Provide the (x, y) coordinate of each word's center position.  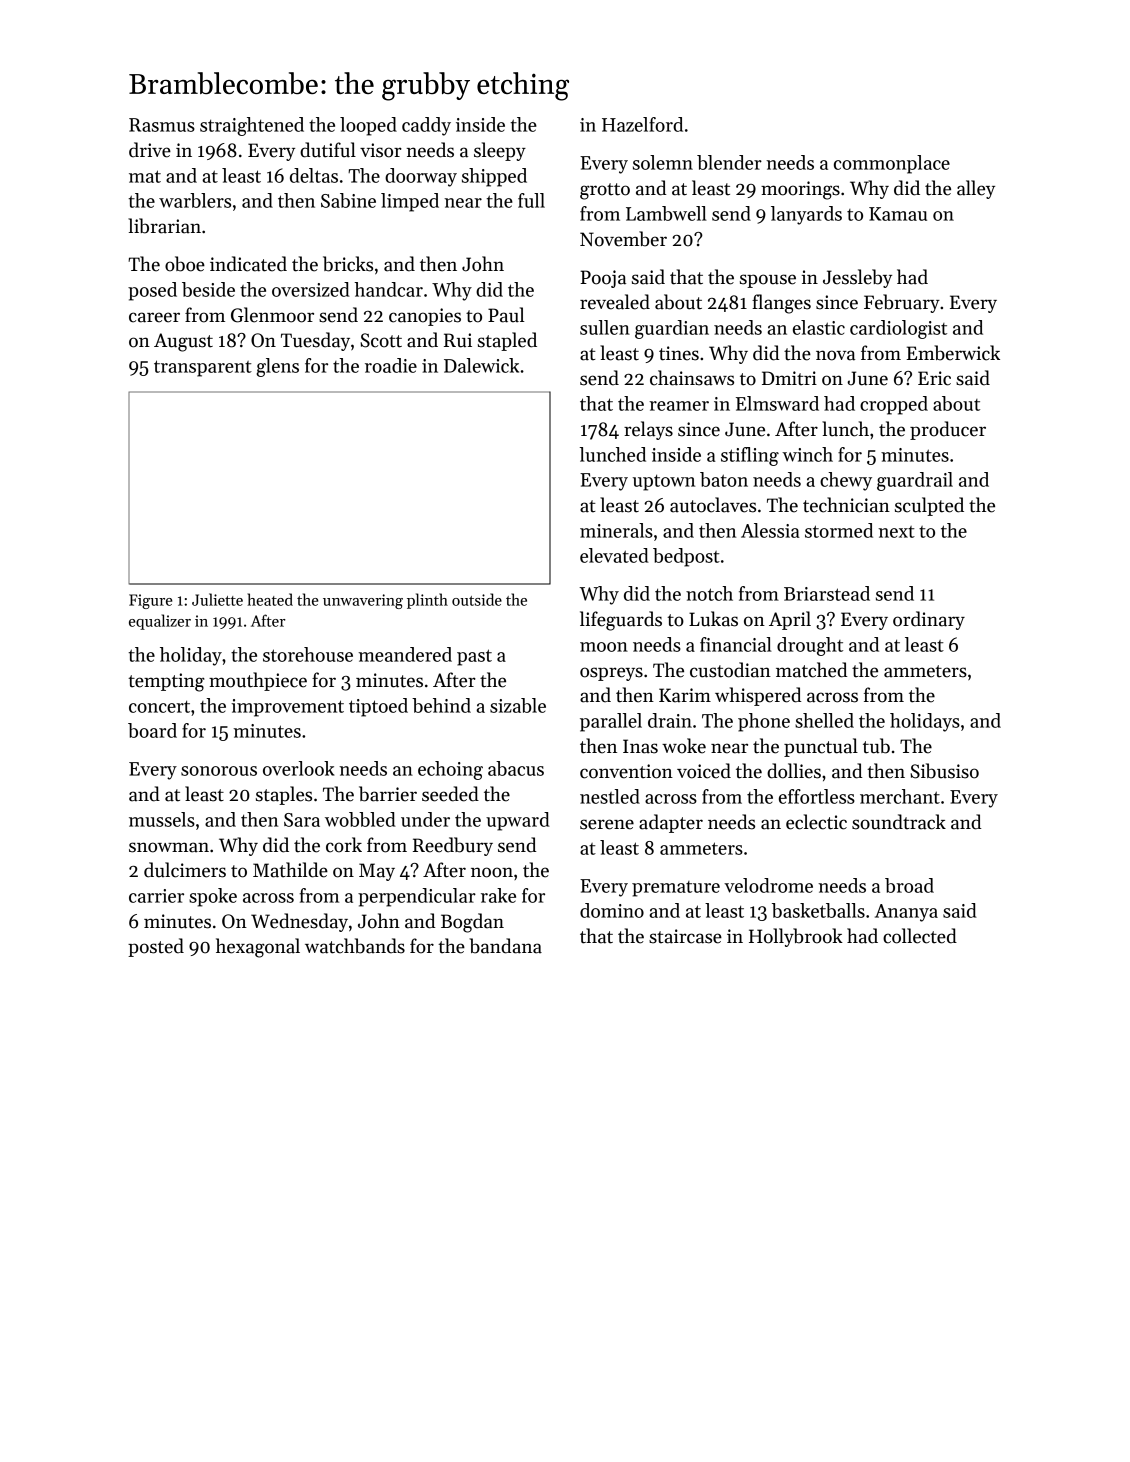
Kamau (898, 214)
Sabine (348, 200)
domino (612, 910)
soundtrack (899, 822)
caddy (426, 126)
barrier (388, 794)
